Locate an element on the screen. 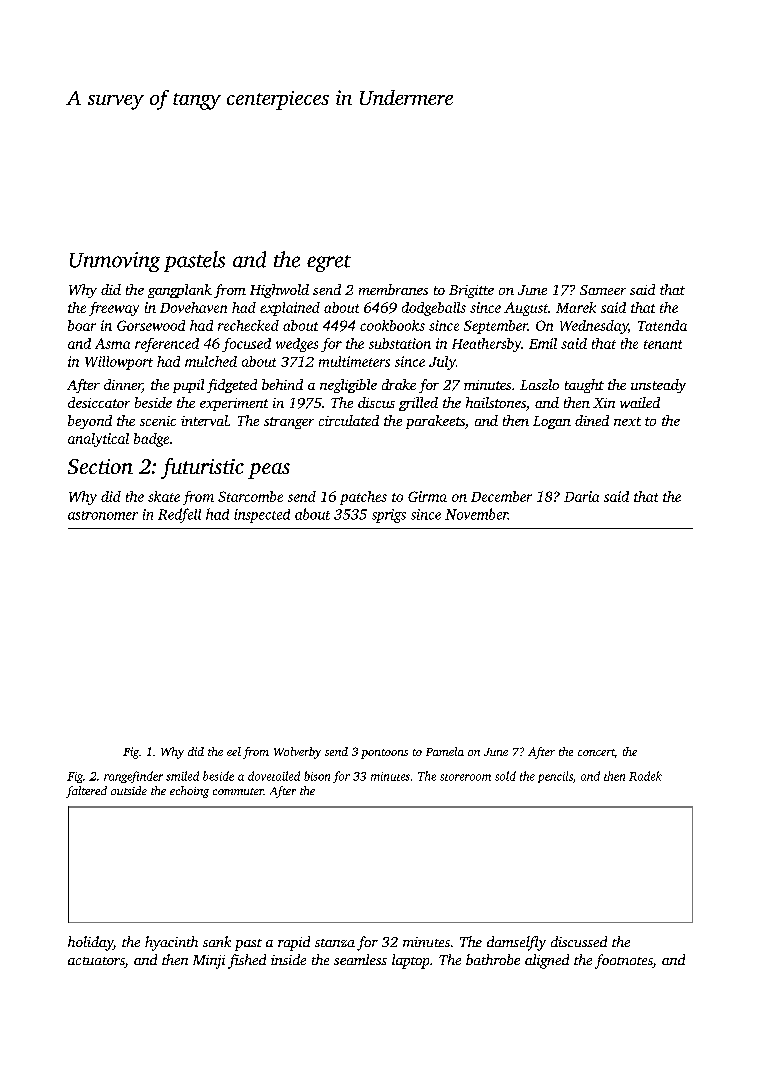 This screenshot has height=1079, width=761. negligible is located at coordinates (348, 386).
